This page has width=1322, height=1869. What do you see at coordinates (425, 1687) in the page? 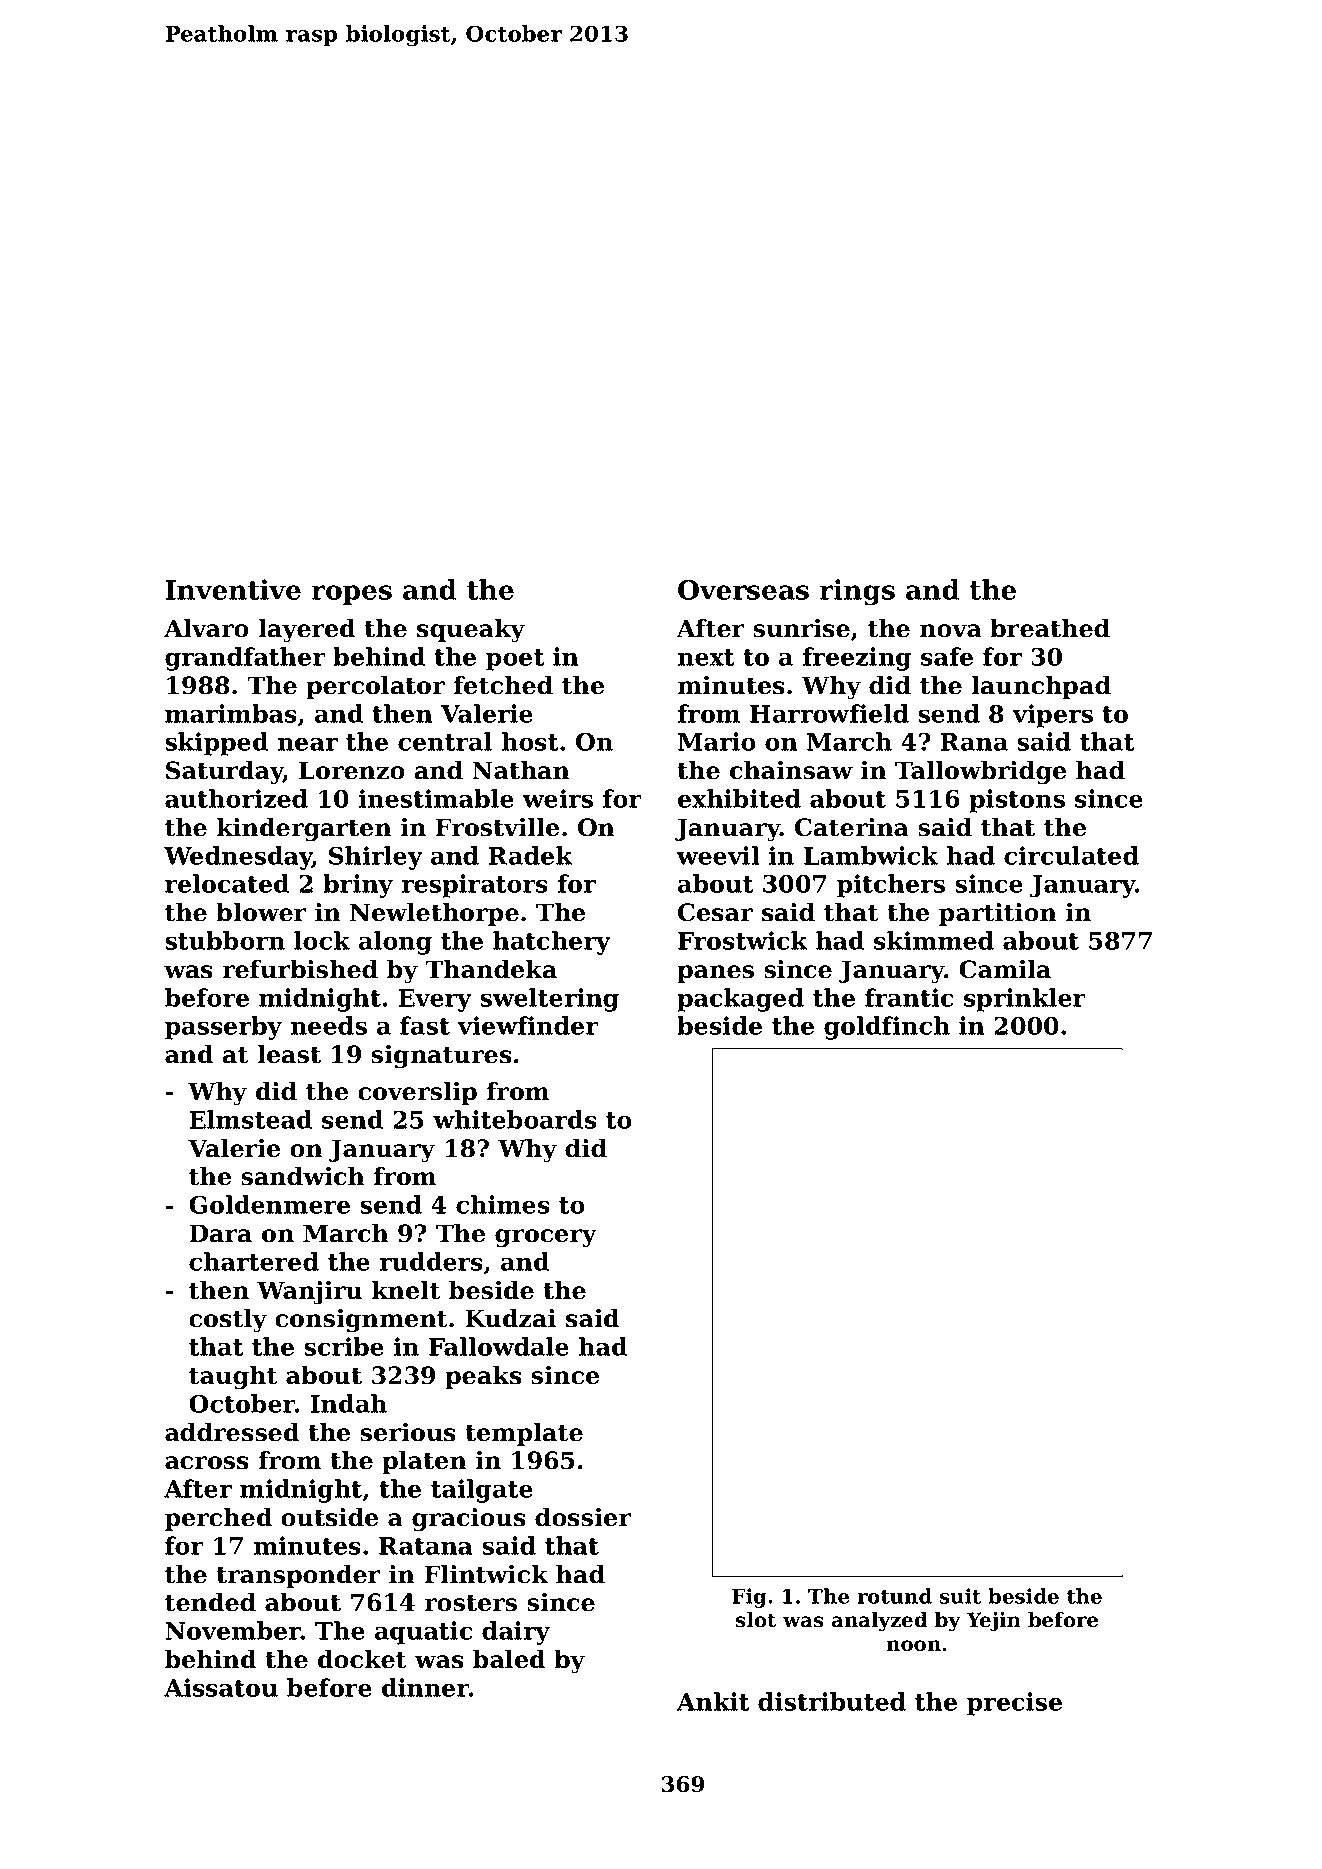
I see `dinner` at bounding box center [425, 1687].
